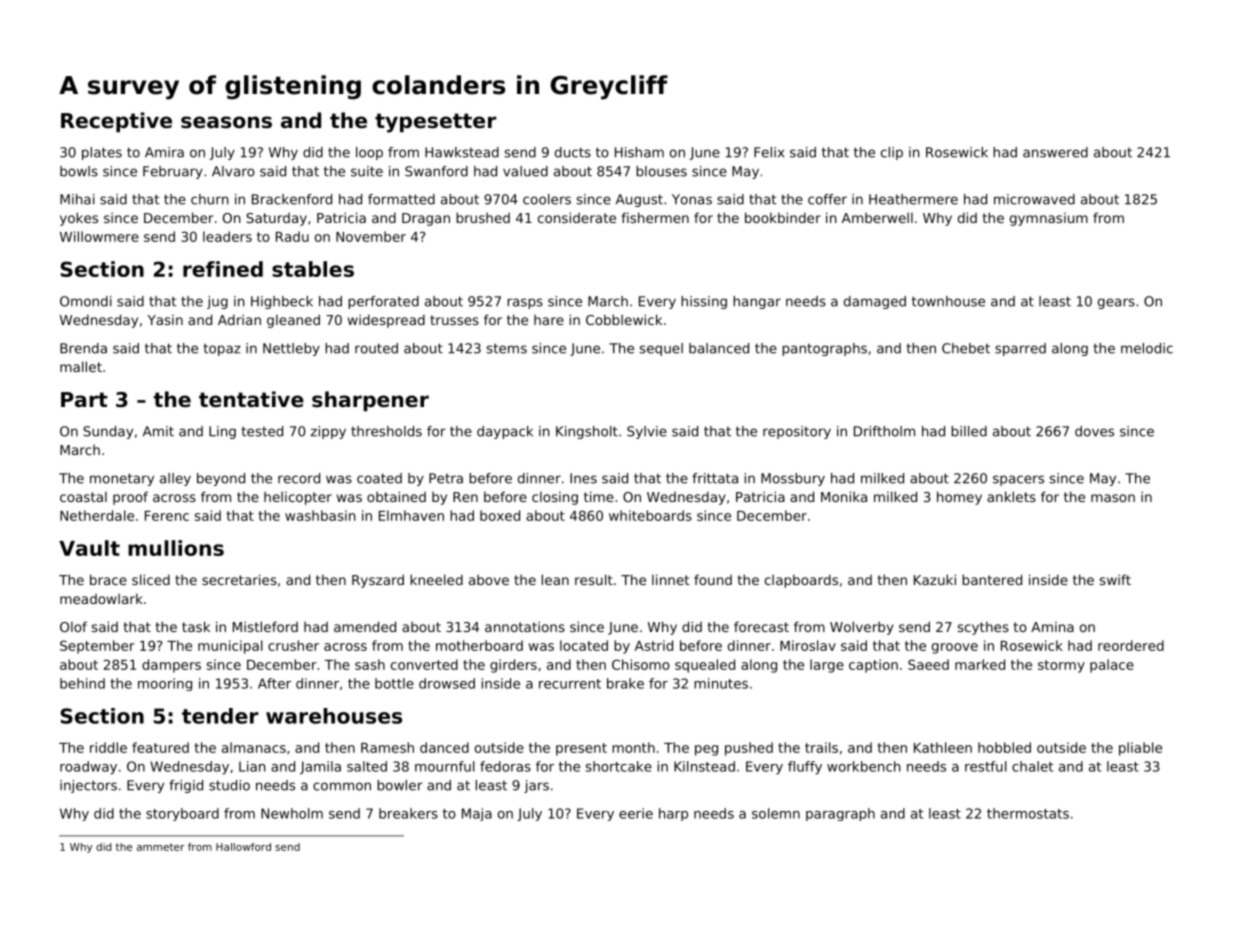  I want to click on melodic, so click(1147, 348).
